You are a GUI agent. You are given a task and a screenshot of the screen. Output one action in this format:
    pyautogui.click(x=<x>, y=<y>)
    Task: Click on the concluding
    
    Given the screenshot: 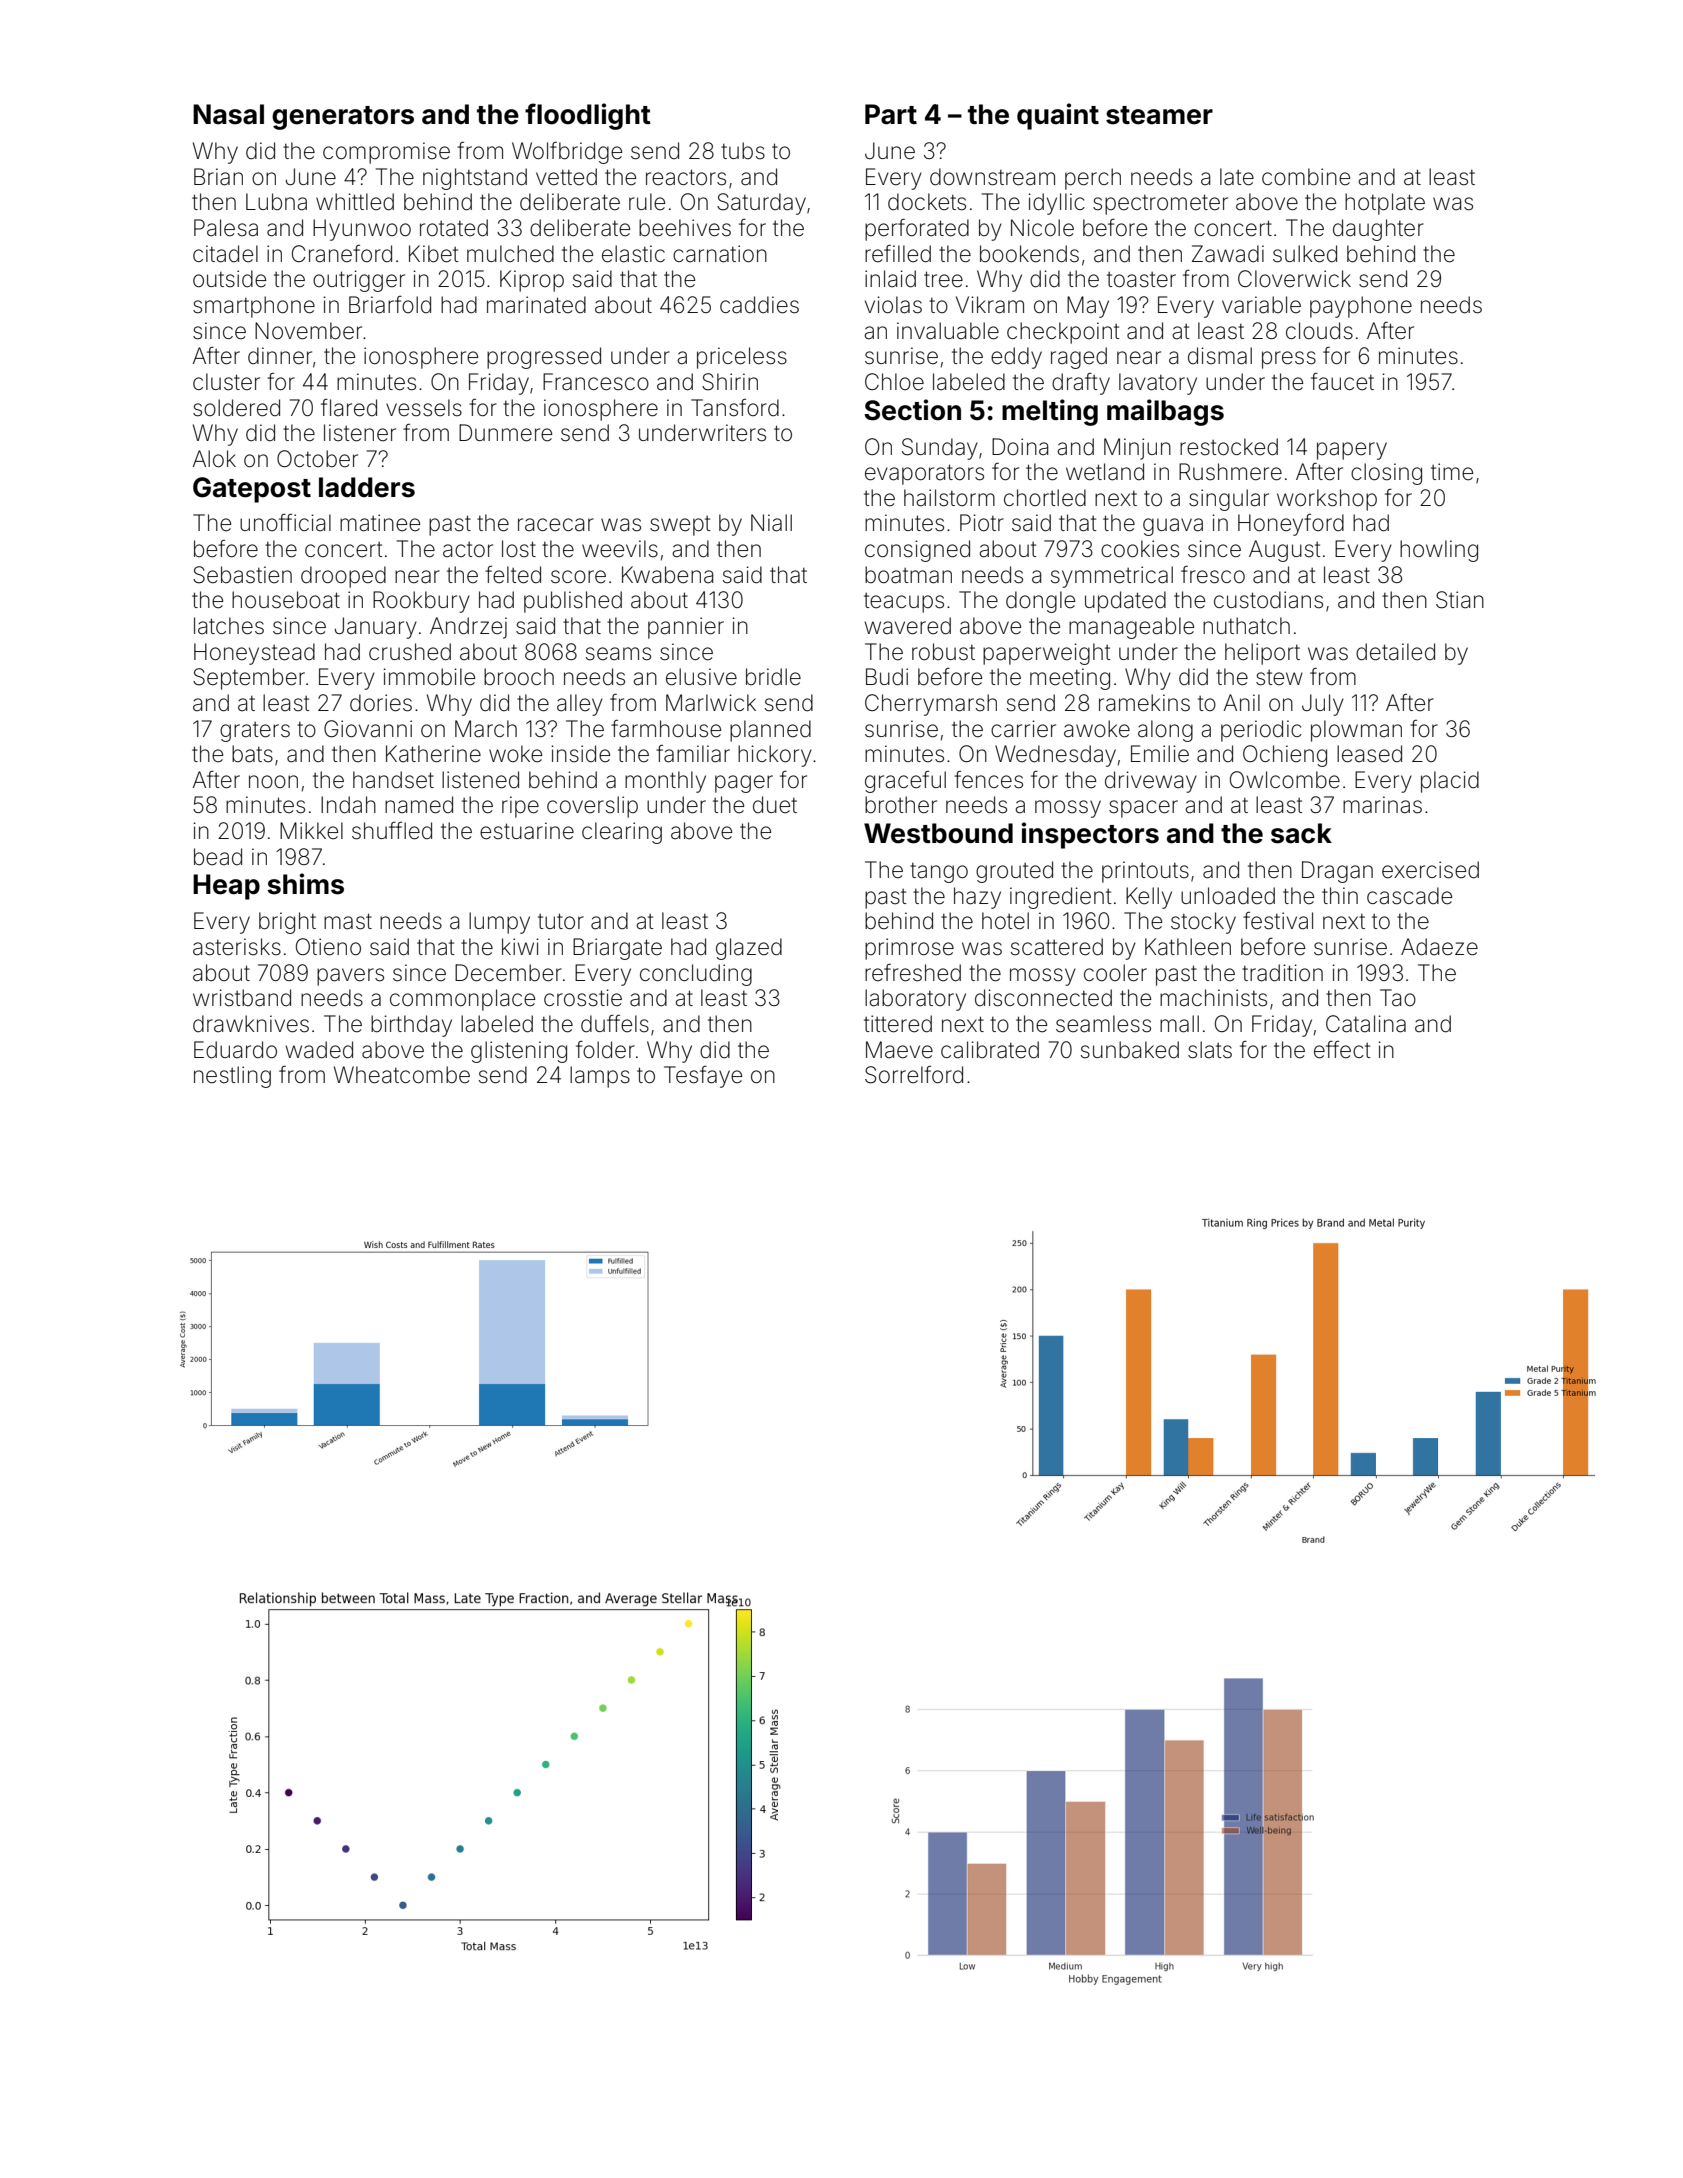 What is the action you would take?
    pyautogui.click(x=696, y=975)
